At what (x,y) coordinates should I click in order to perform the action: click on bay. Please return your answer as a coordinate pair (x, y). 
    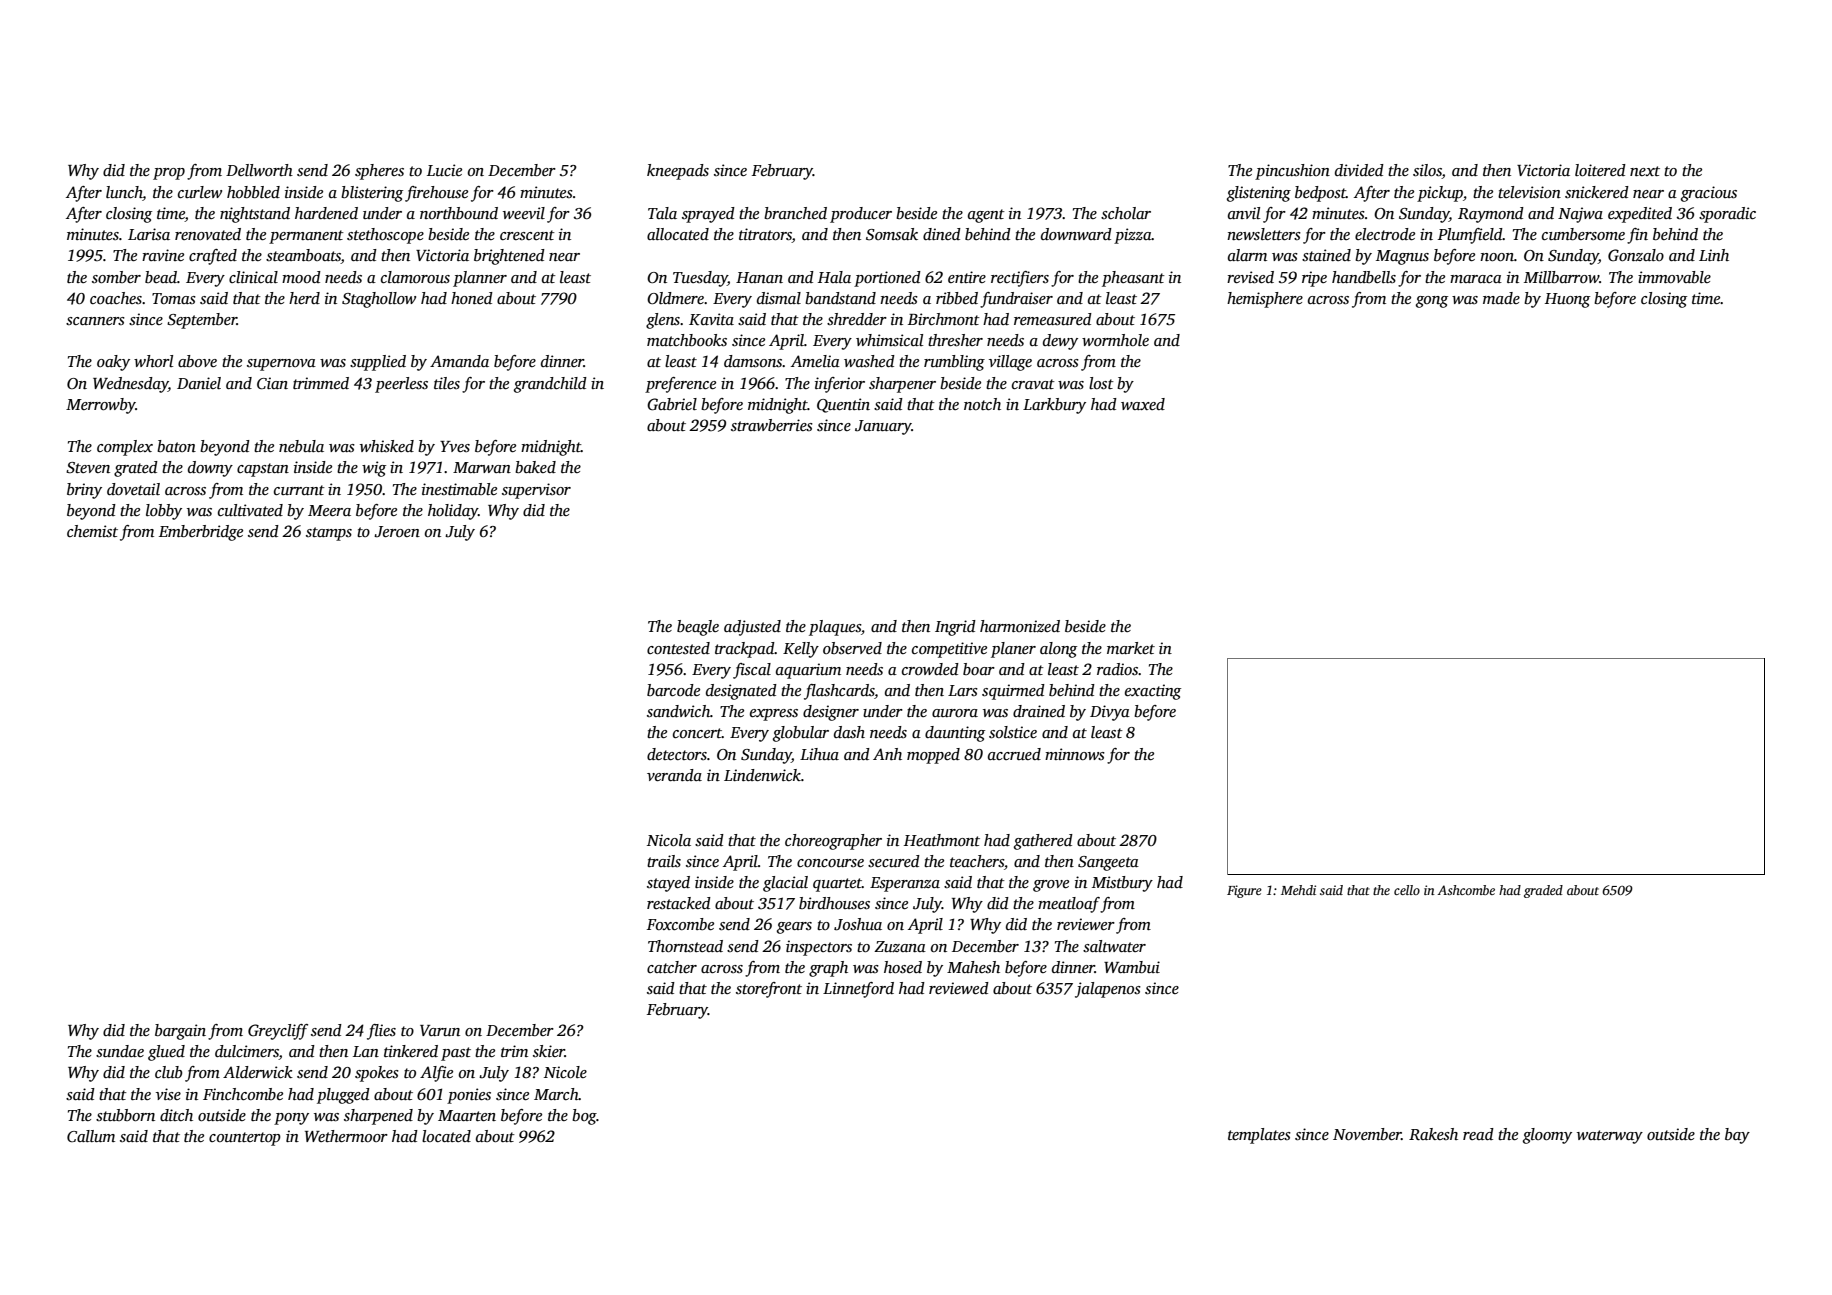
    Looking at the image, I should click on (1737, 1136).
